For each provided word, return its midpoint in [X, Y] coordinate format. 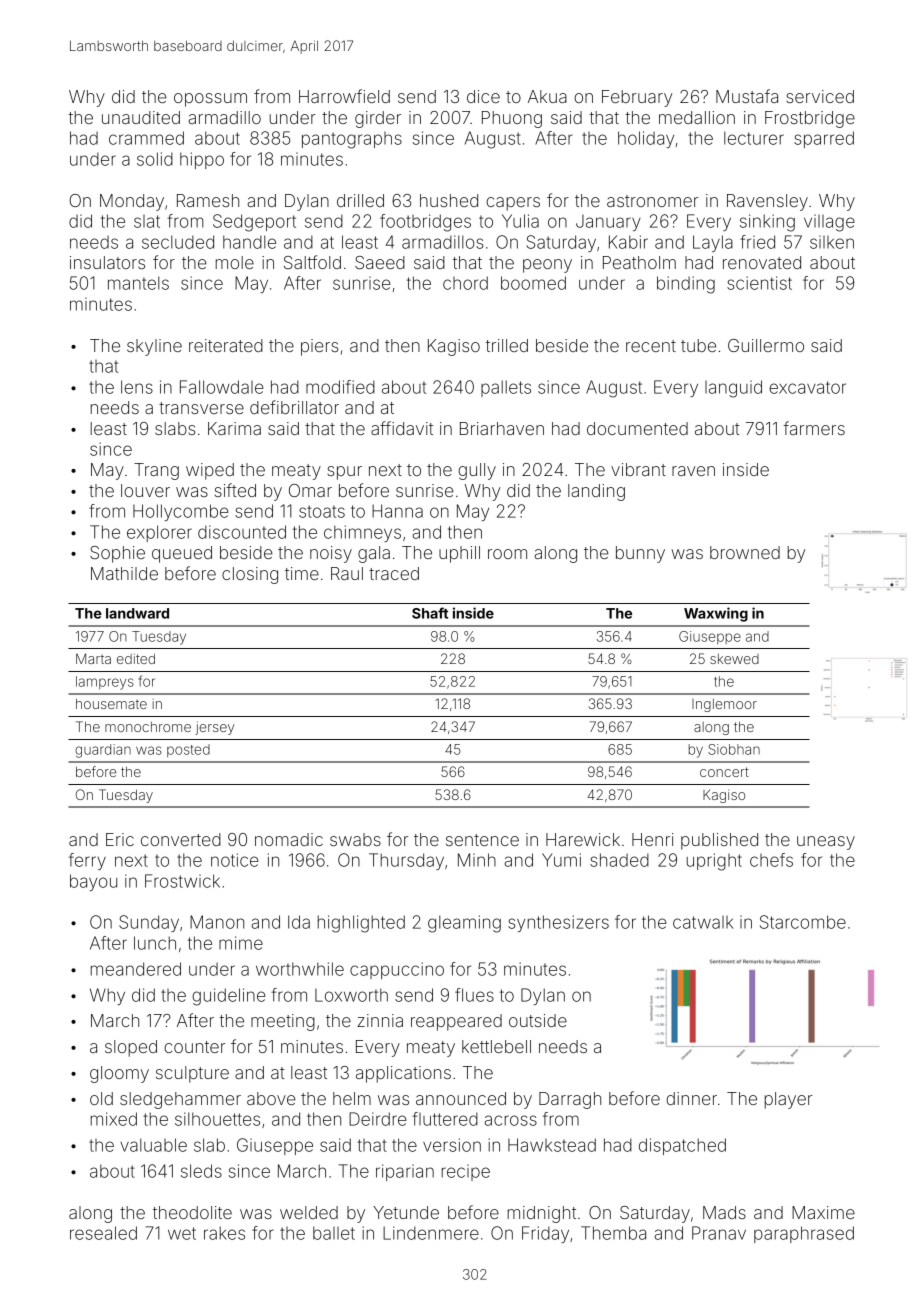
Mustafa [747, 96]
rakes [224, 1233]
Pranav [719, 1233]
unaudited [141, 117]
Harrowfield [344, 96]
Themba [613, 1233]
